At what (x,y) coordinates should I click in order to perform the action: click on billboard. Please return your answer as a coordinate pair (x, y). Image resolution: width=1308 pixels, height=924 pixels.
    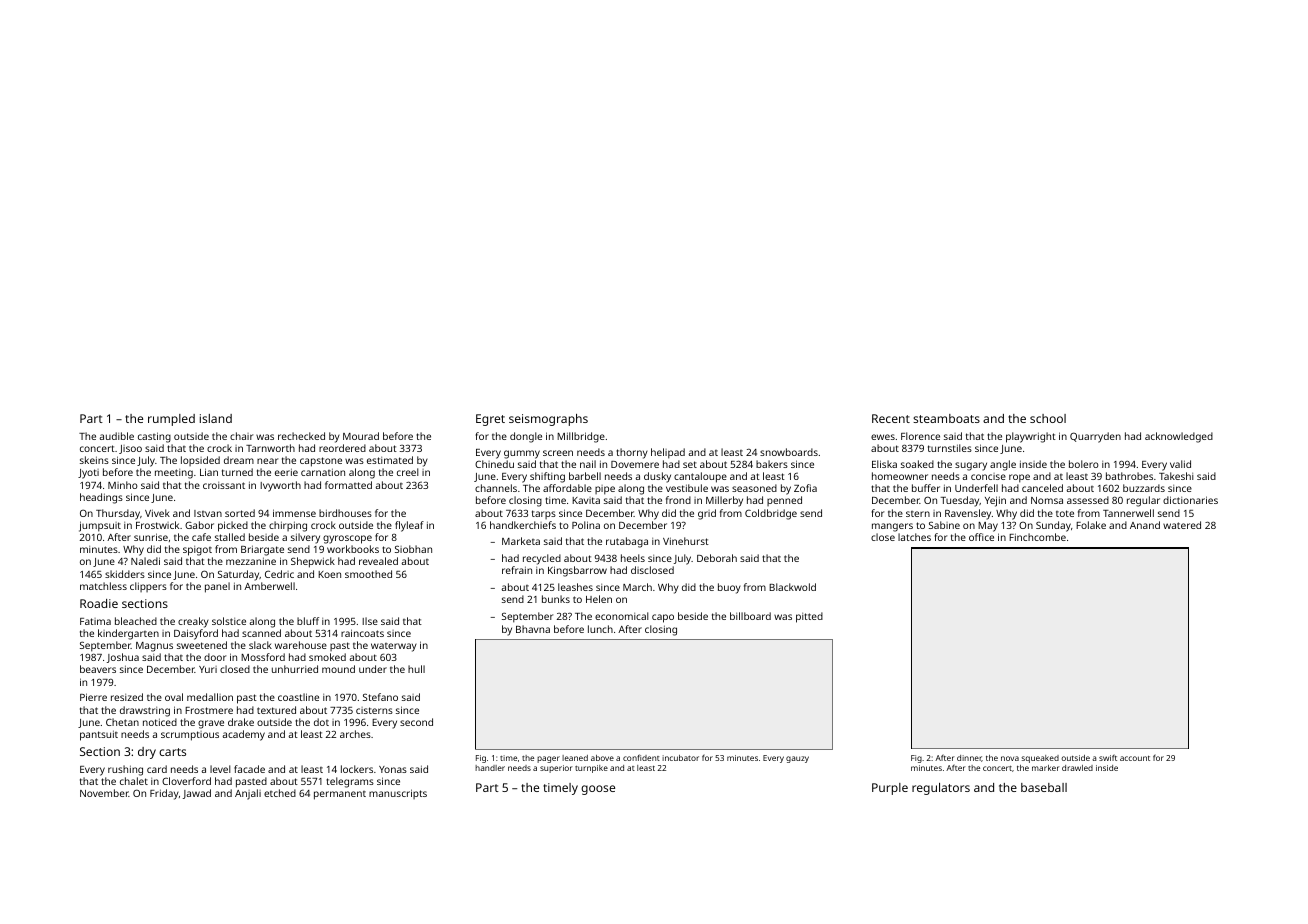
    Looking at the image, I should click on (750, 616).
